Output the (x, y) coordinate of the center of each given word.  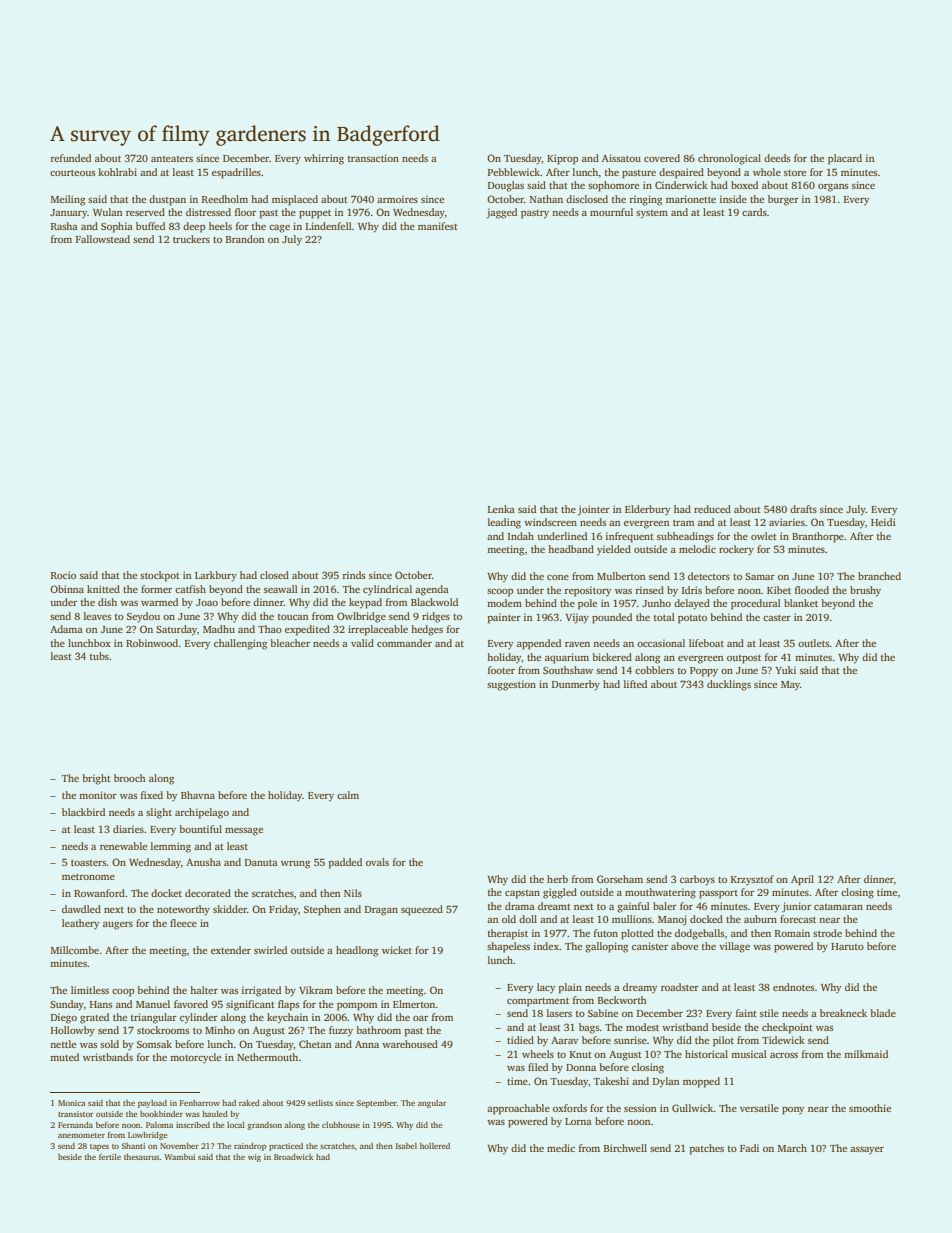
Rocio (63, 575)
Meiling (68, 200)
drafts (803, 509)
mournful (611, 212)
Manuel (153, 1004)
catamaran (838, 907)
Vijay (577, 618)
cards (754, 212)
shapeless (508, 947)
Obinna (67, 589)
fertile (110, 1157)
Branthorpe (818, 537)
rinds (353, 575)
